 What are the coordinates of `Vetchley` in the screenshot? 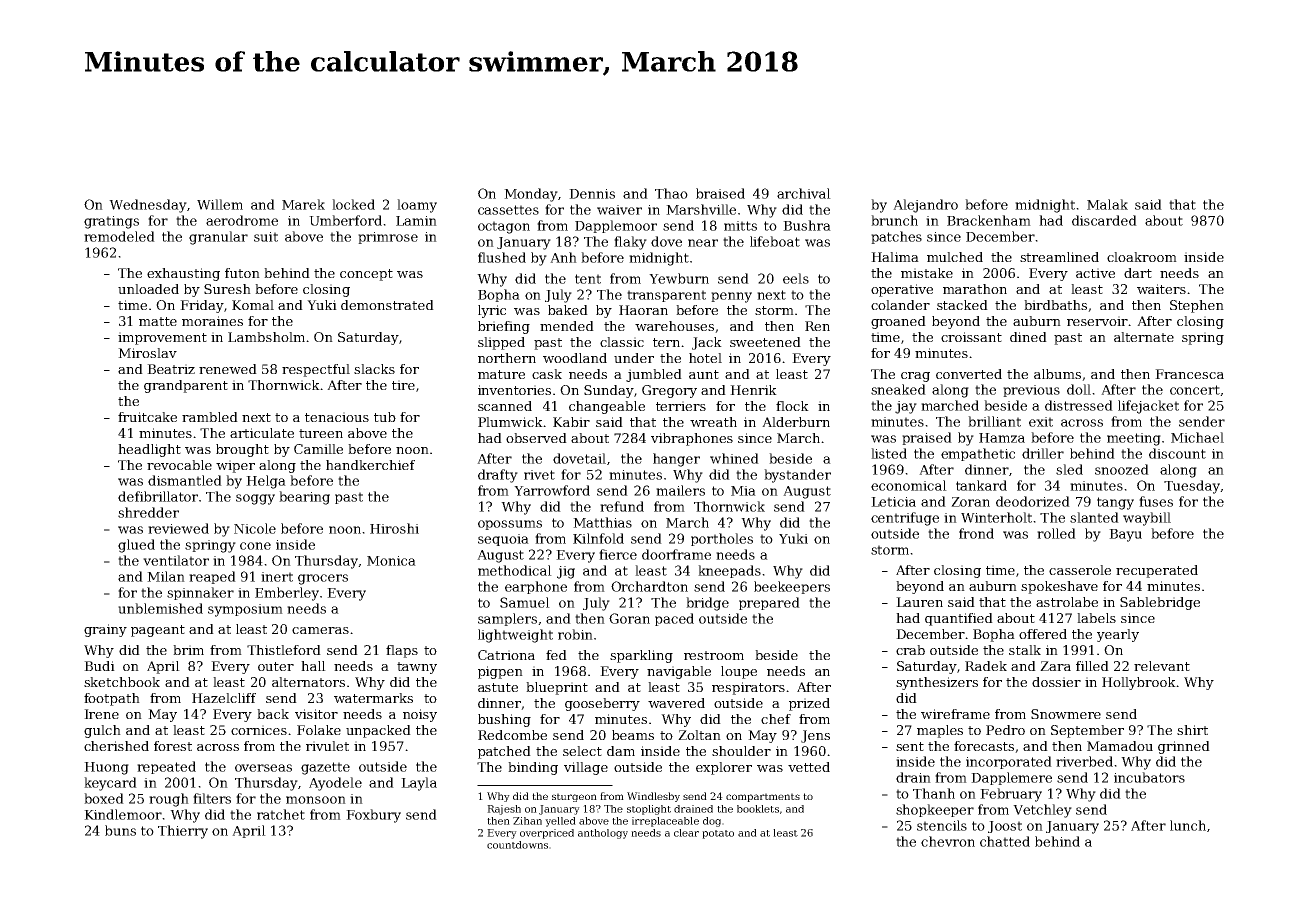 It's located at (1042, 811).
